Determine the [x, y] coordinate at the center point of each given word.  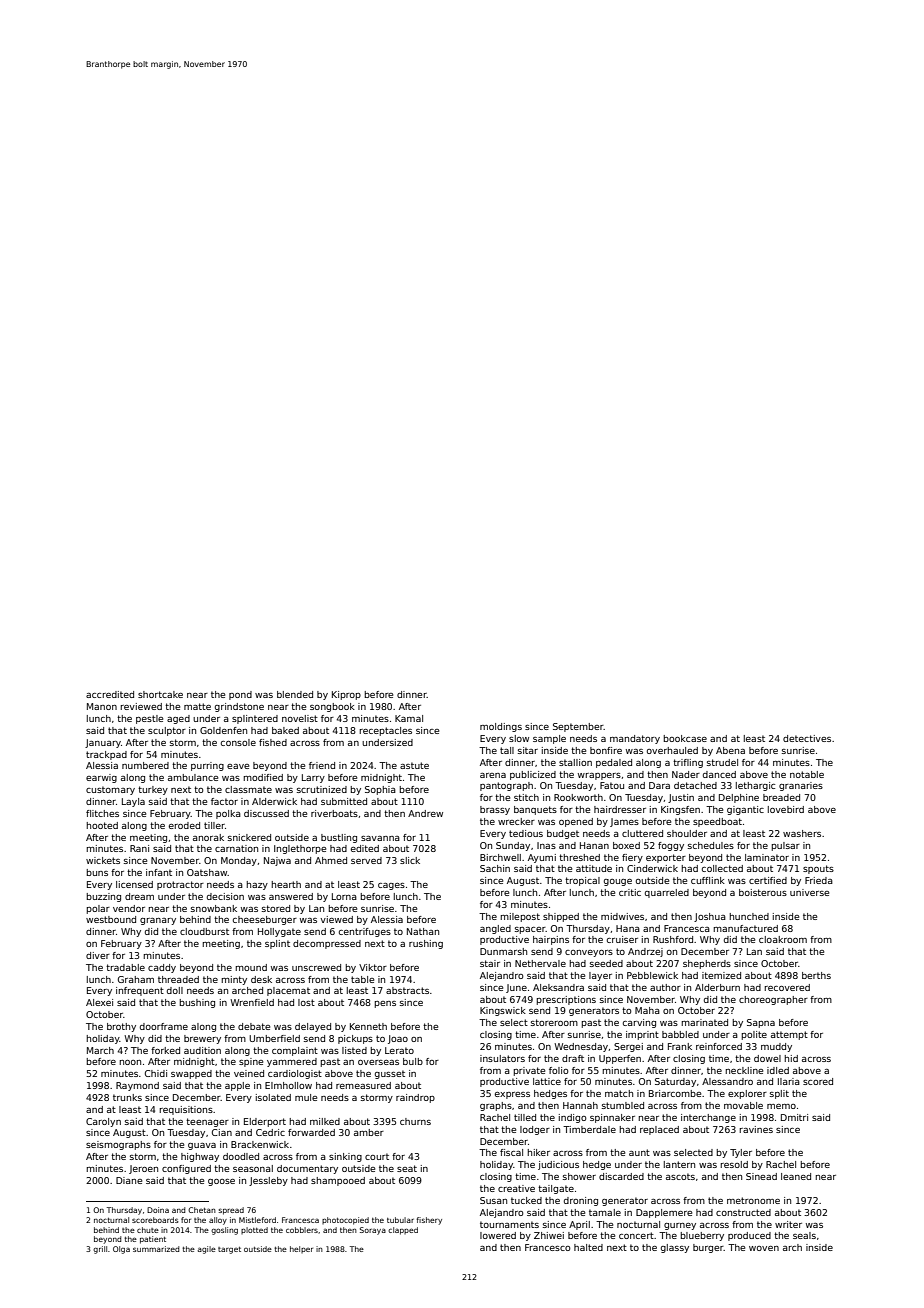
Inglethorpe [300, 849]
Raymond [137, 1086]
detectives [807, 738]
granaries [801, 786]
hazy [257, 885]
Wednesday [581, 1047]
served [366, 860]
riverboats [334, 813]
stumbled [623, 1105]
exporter [666, 858]
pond [240, 695]
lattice [547, 1081]
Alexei [99, 1002]
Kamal [409, 718]
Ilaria [789, 1081]
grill [100, 1250]
